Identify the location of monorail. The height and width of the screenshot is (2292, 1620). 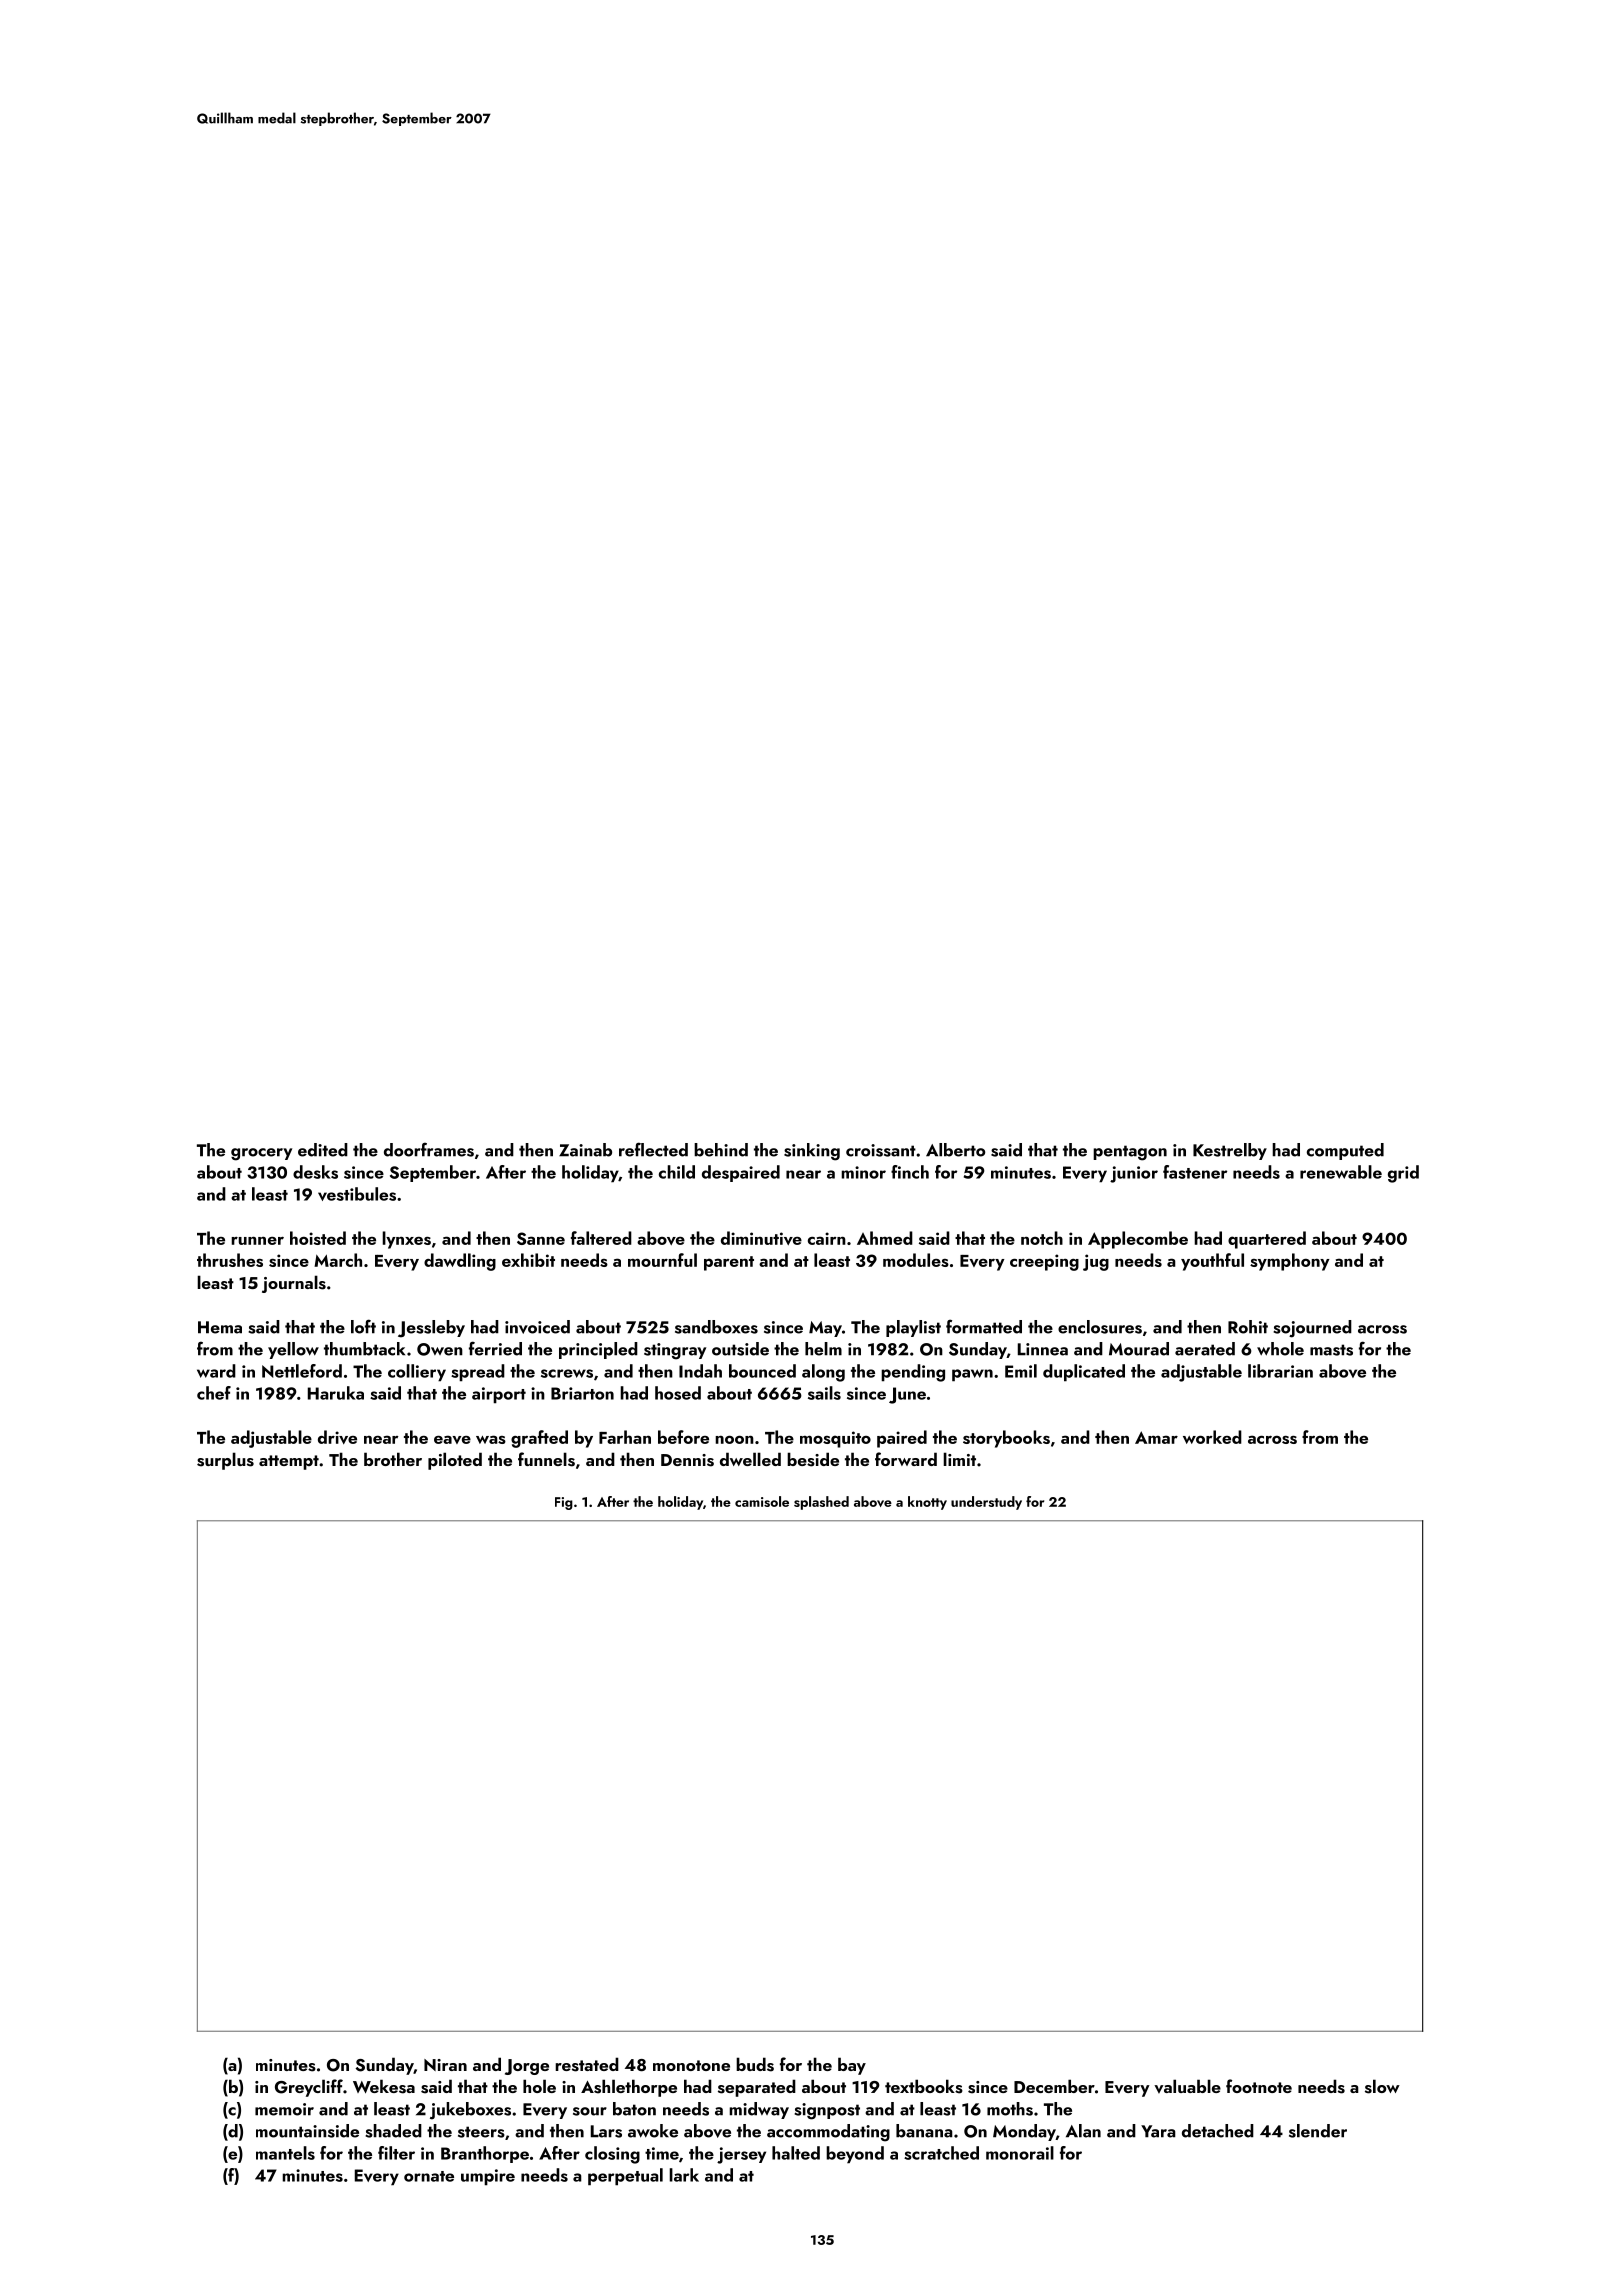
(1020, 2153).
